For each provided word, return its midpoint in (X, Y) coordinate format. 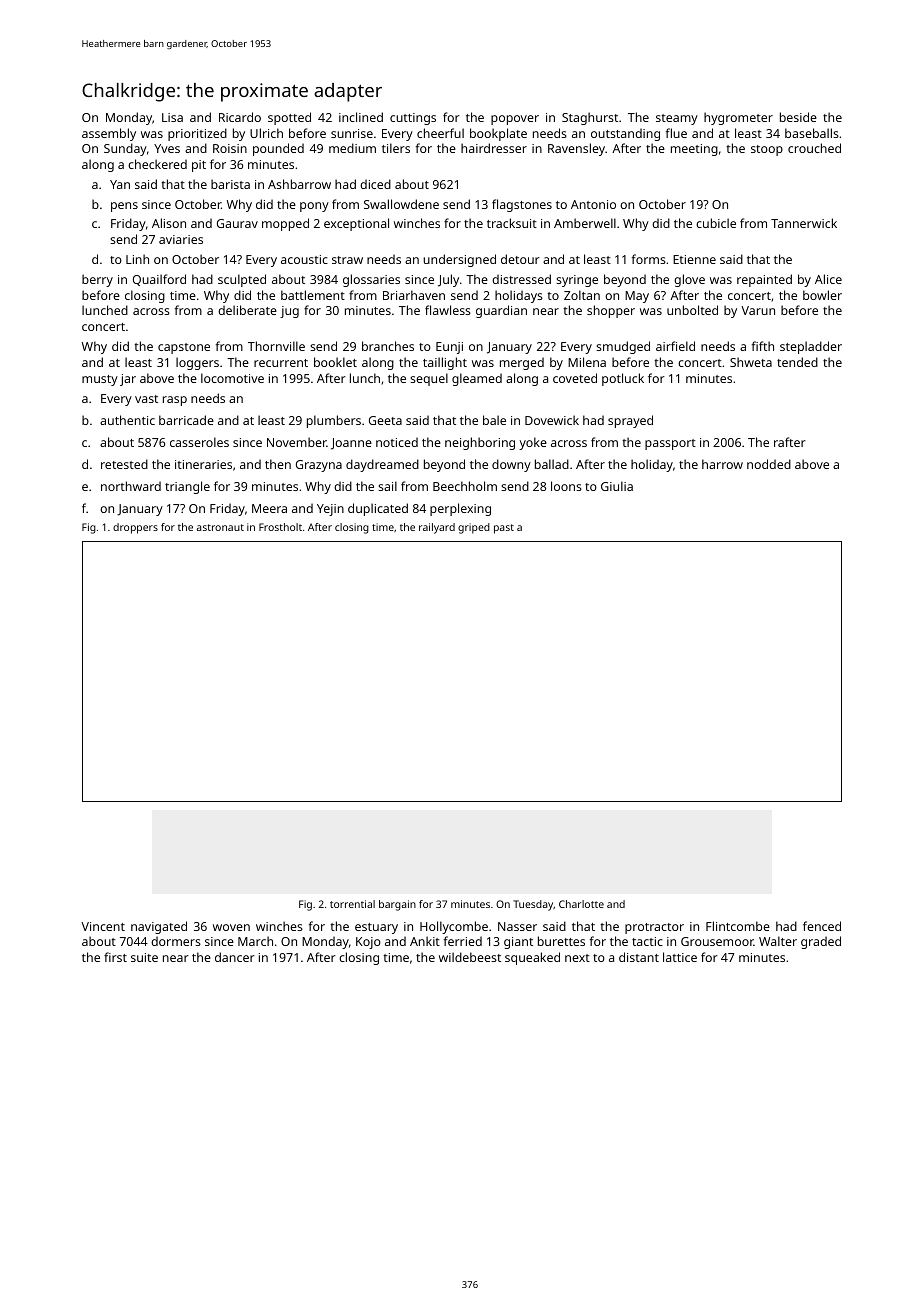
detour (520, 259)
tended (797, 362)
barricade (186, 420)
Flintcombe (738, 926)
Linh (137, 259)
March (255, 941)
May (637, 297)
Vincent (103, 926)
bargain (397, 905)
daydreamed (382, 465)
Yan (120, 184)
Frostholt (280, 527)
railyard (437, 528)
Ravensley (576, 149)
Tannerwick (804, 223)
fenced (822, 926)
